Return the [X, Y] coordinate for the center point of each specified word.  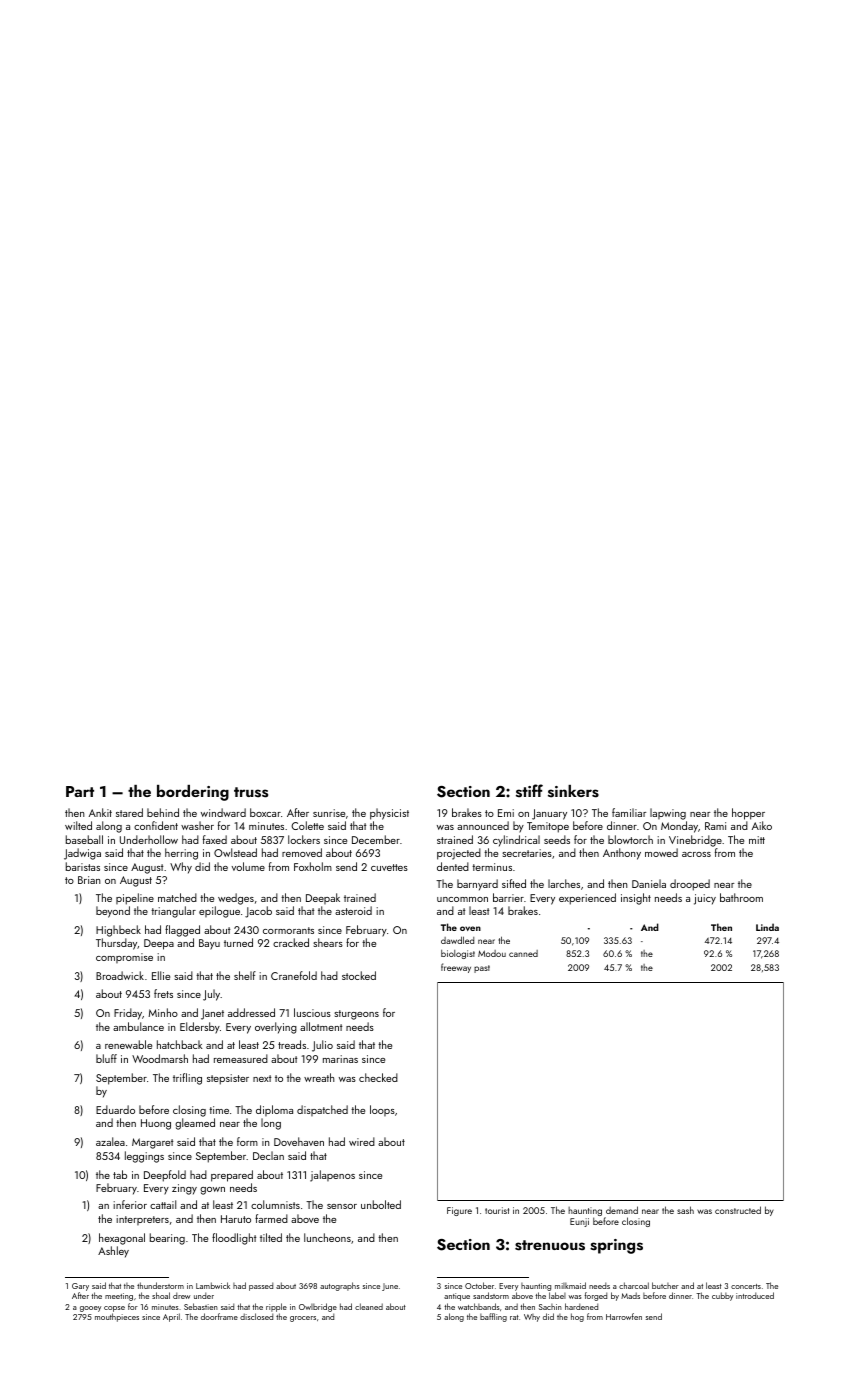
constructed [738, 1210]
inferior [130, 1204]
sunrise [329, 813]
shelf [245, 975]
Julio [322, 1046]
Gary [80, 1287]
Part [80, 791]
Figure [459, 1211]
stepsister [228, 1079]
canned [523, 953]
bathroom [741, 897]
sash [685, 1210]
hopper [748, 814]
